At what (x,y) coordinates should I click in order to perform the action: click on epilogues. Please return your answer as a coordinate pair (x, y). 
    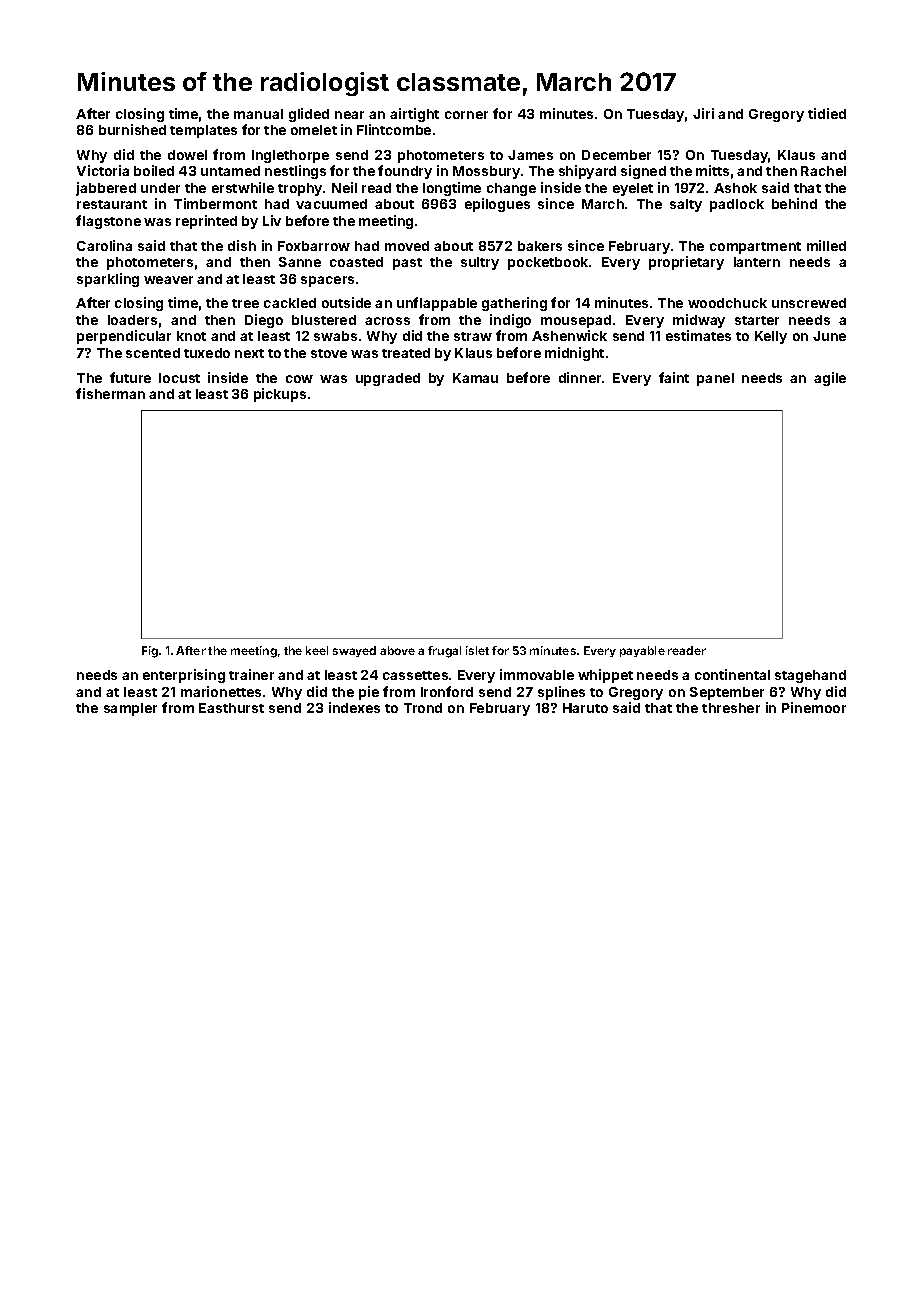
    Looking at the image, I should click on (497, 205).
